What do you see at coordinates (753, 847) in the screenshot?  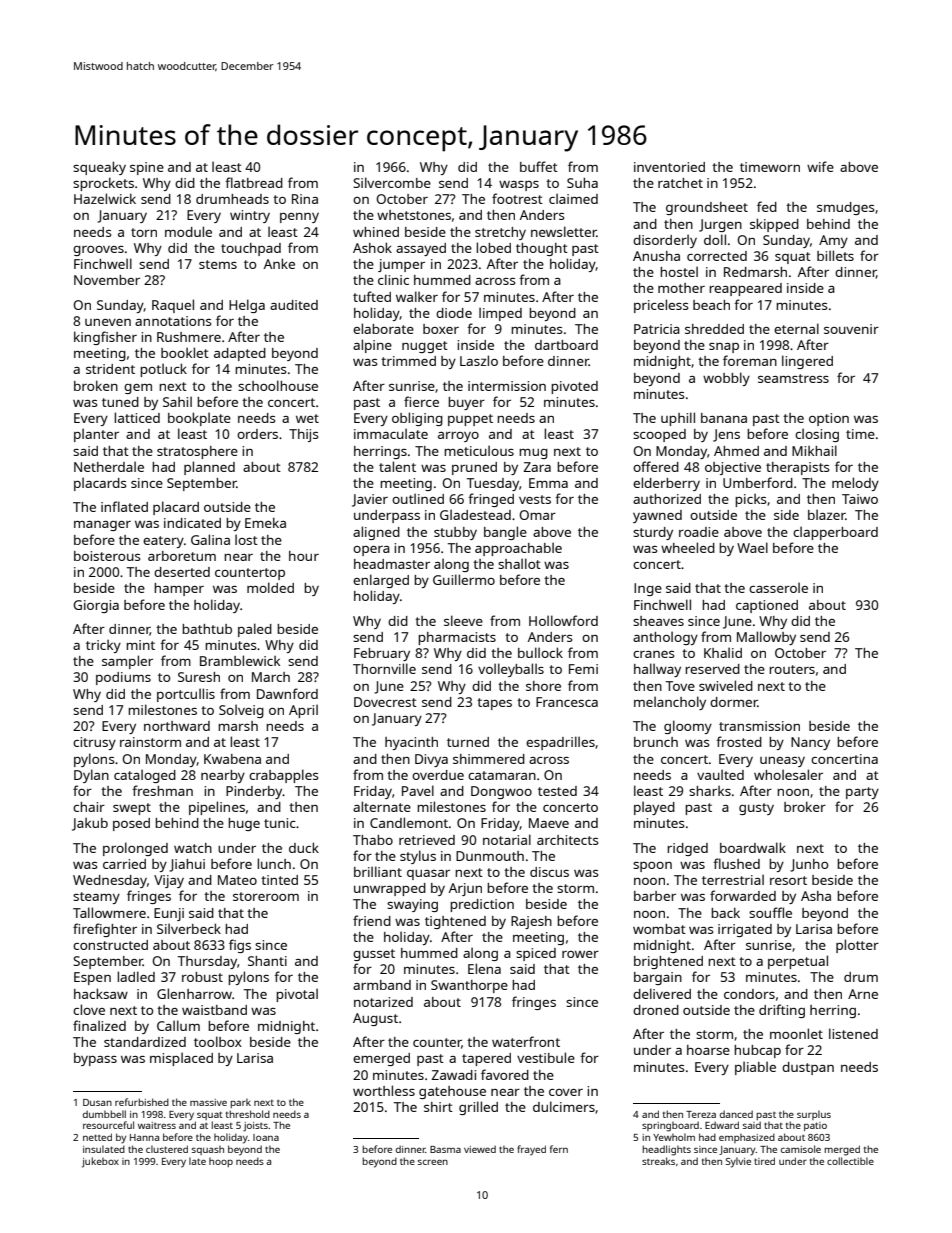 I see `boardwalk` at bounding box center [753, 847].
